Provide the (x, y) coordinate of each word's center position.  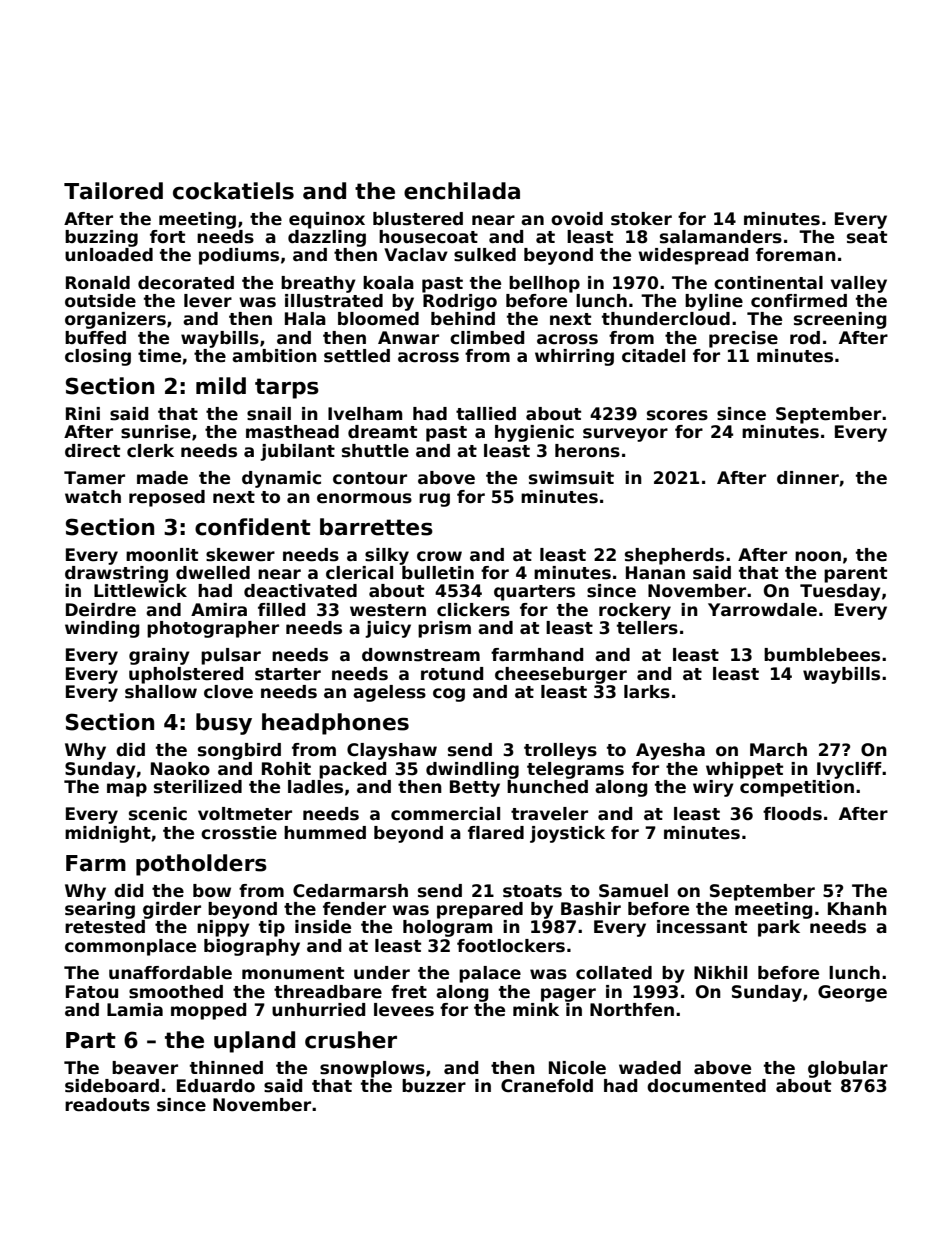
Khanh (857, 909)
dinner (808, 478)
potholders (201, 865)
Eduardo (216, 1086)
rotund (452, 674)
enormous (364, 498)
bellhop (544, 284)
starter (288, 674)
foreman (796, 255)
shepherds (674, 556)
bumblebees (822, 655)
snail (269, 414)
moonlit (162, 555)
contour (370, 478)
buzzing (101, 238)
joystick (567, 834)
